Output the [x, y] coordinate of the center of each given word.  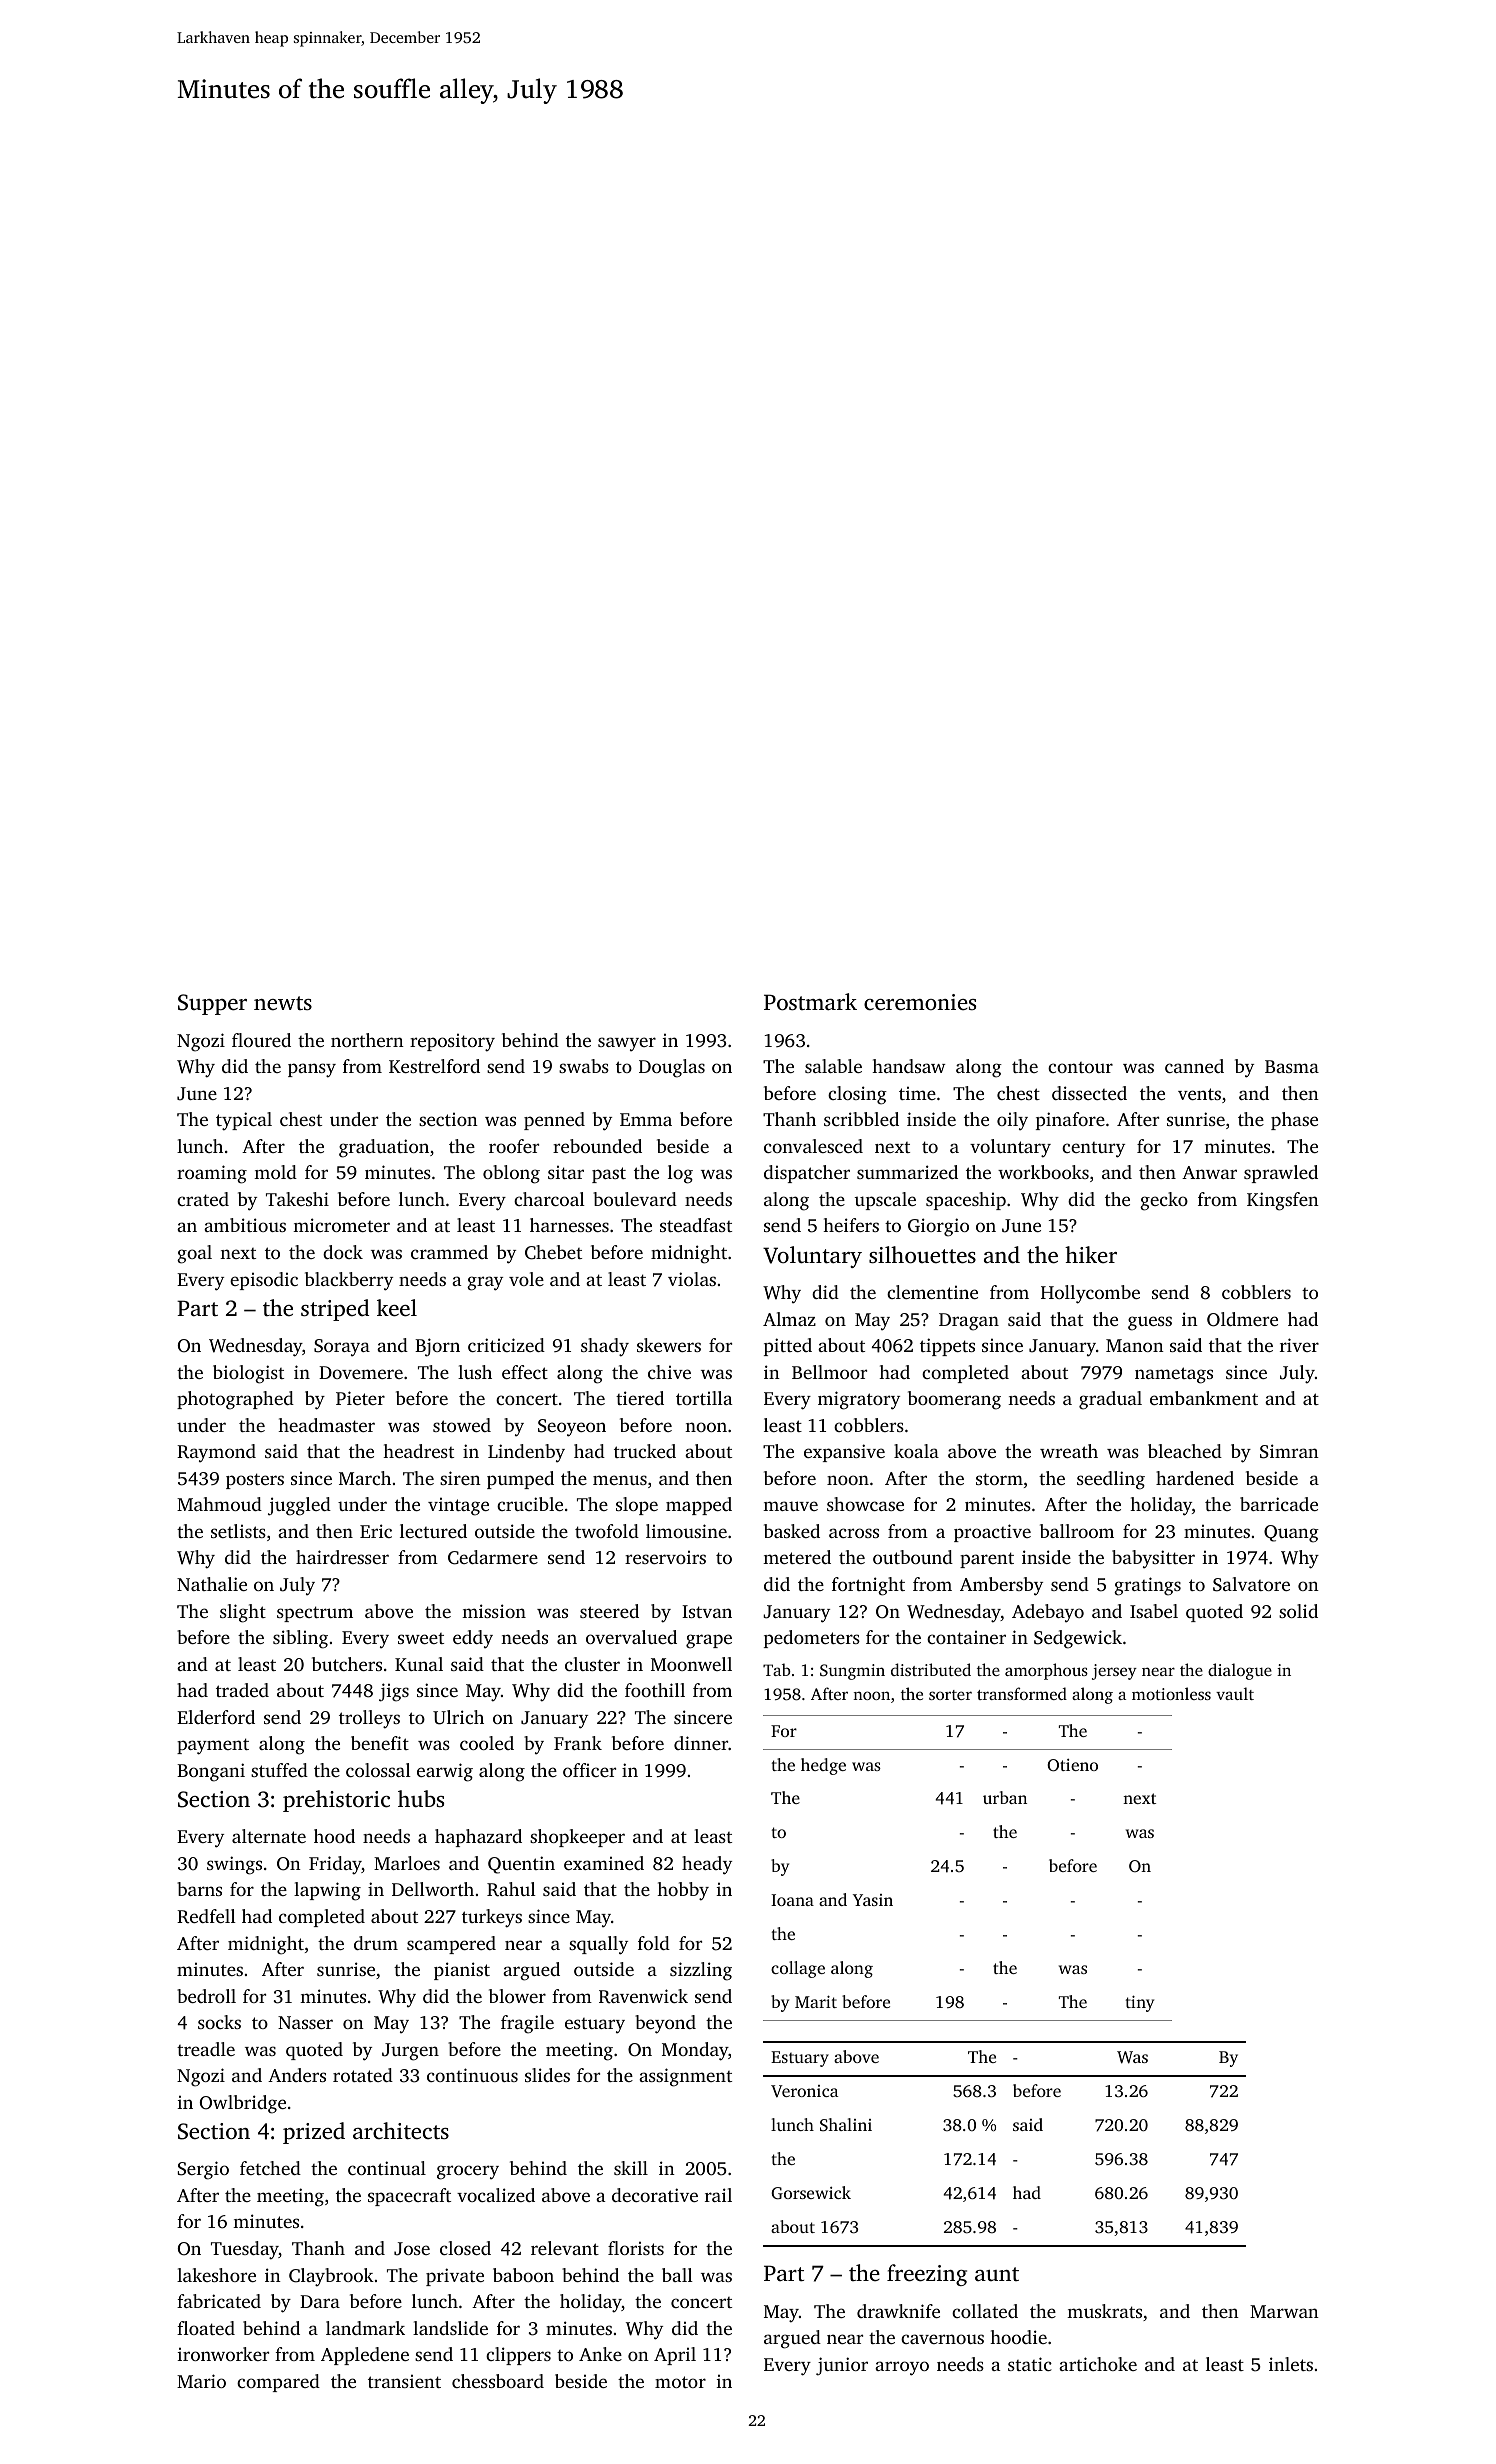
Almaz [789, 1319]
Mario [201, 2381]
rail [718, 2195]
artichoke [1098, 2364]
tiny [1140, 2003]
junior [842, 2366]
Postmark [810, 1002]
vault [1235, 1693]
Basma [1292, 1066]
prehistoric [336, 1801]
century [1093, 1150]
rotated [363, 2075]
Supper [212, 1004]
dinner [701, 1743]
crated [203, 1199]
